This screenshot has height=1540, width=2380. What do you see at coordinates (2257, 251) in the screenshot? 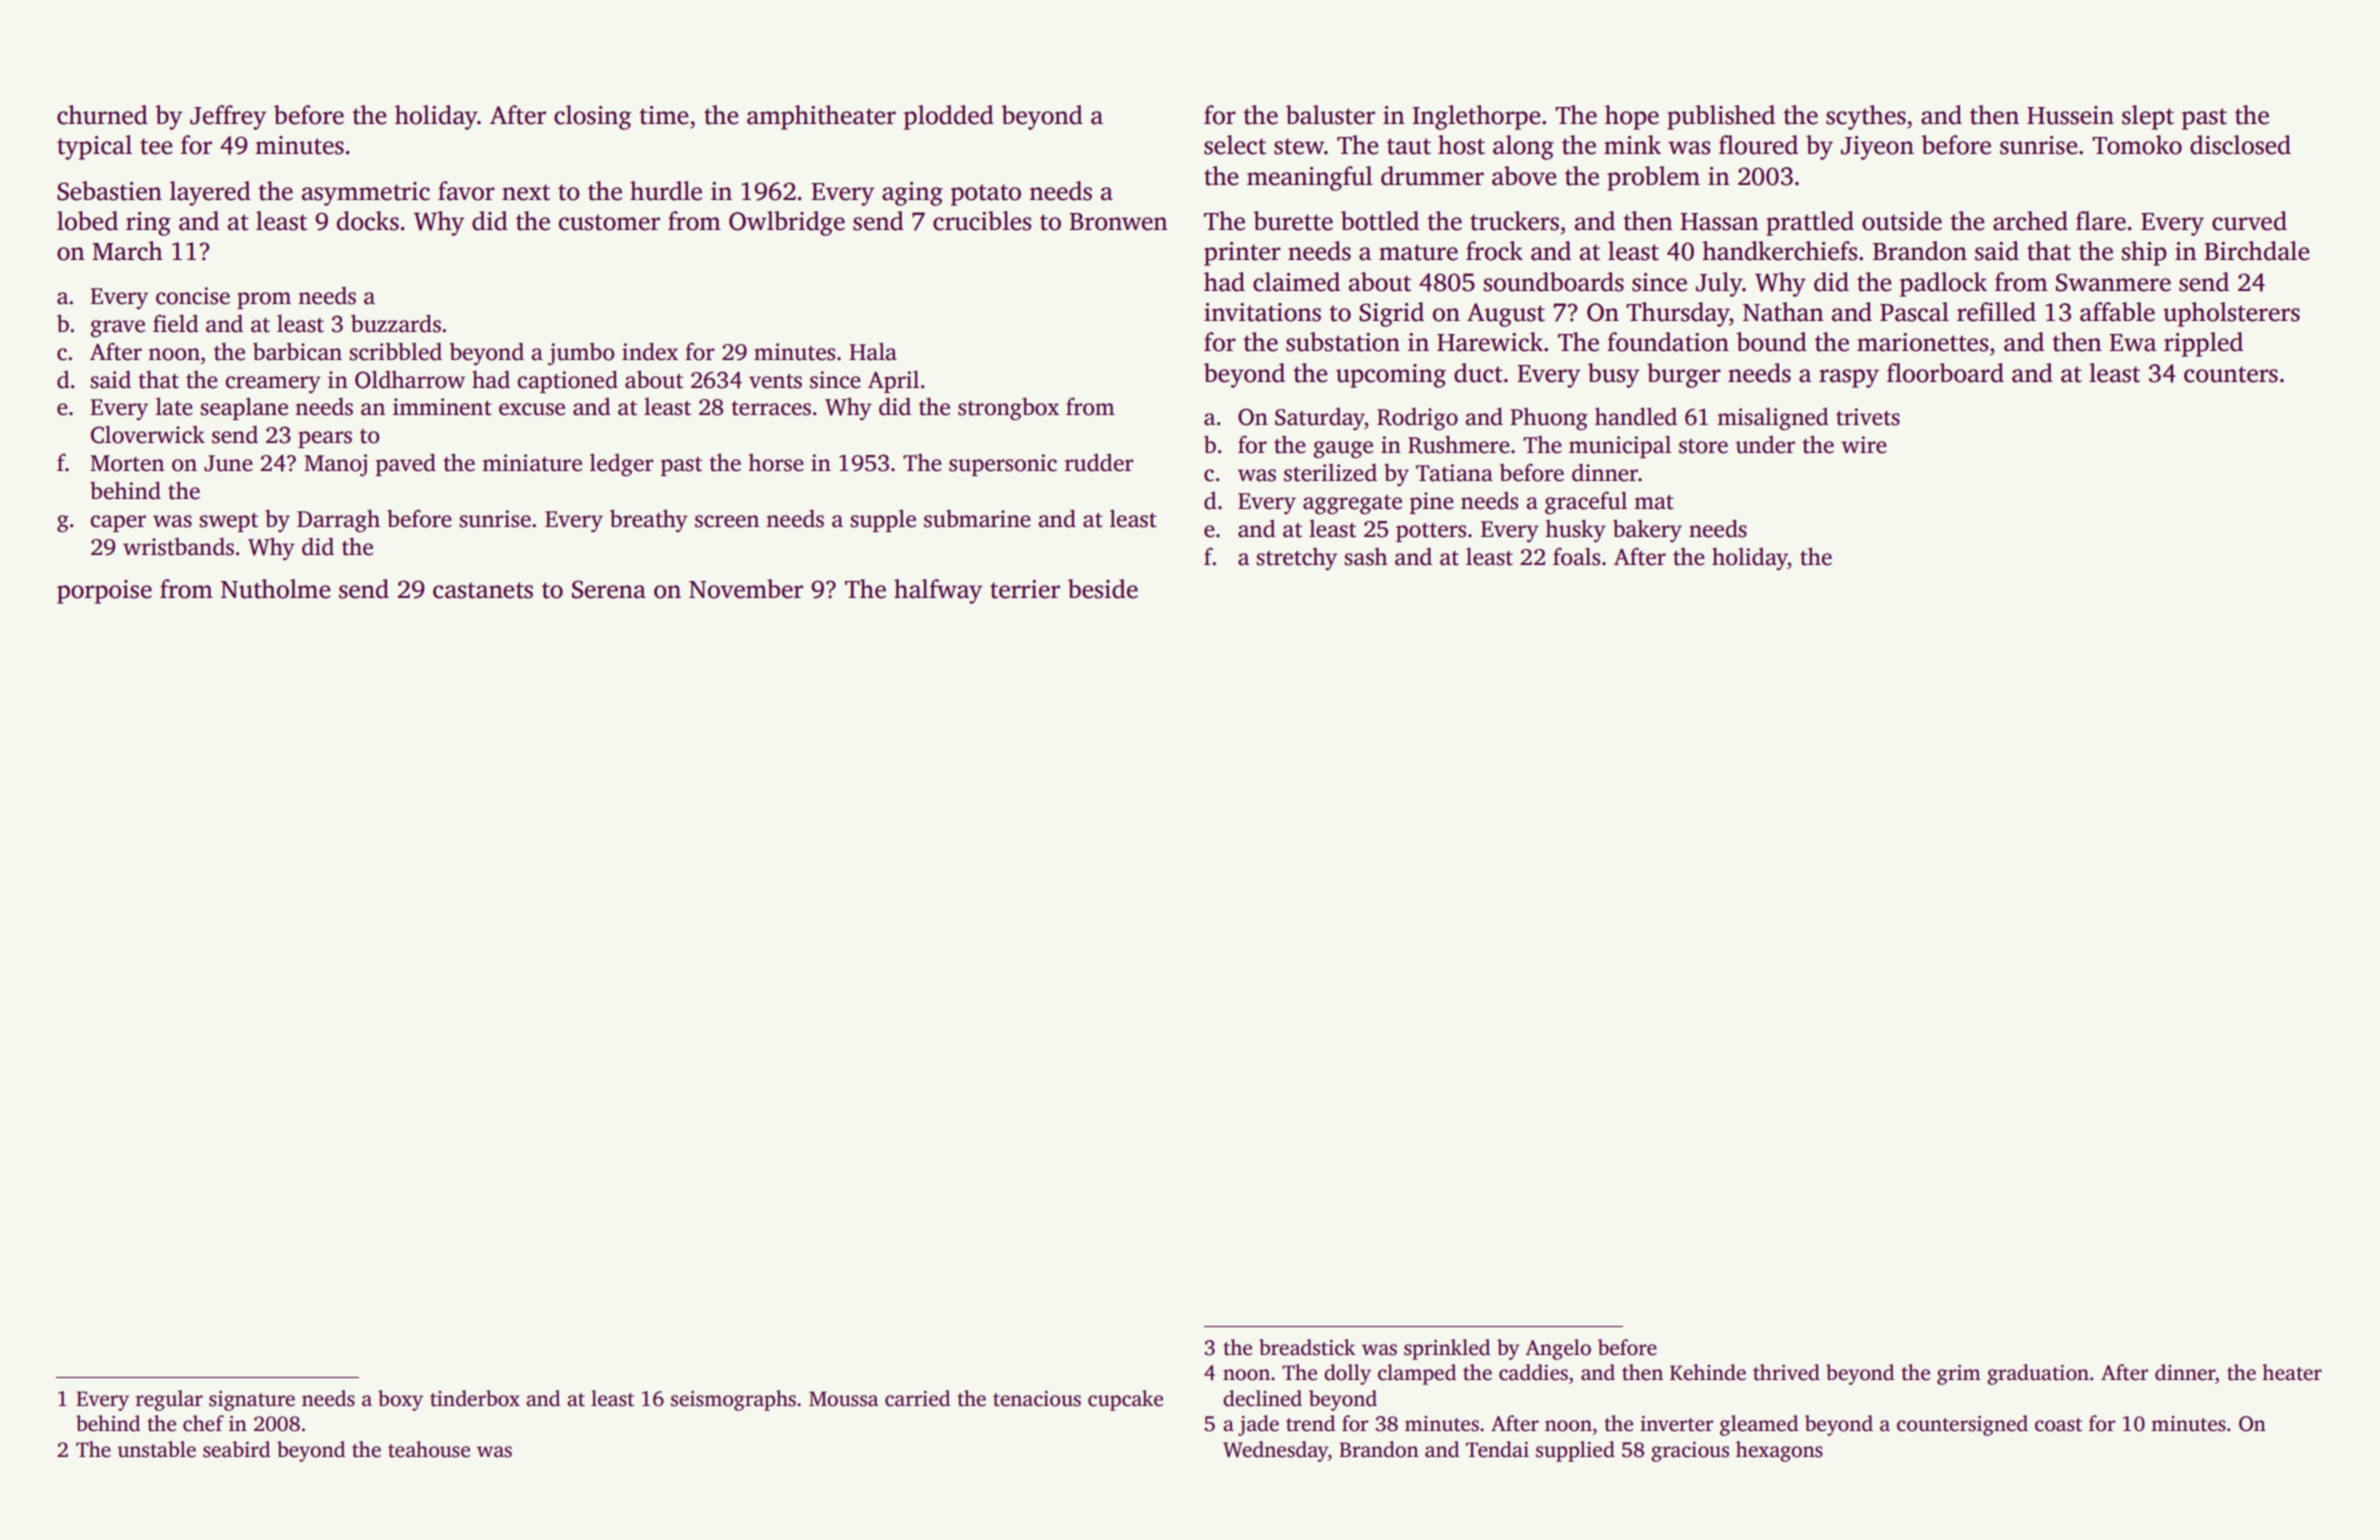
I see `Birchdale` at bounding box center [2257, 251].
